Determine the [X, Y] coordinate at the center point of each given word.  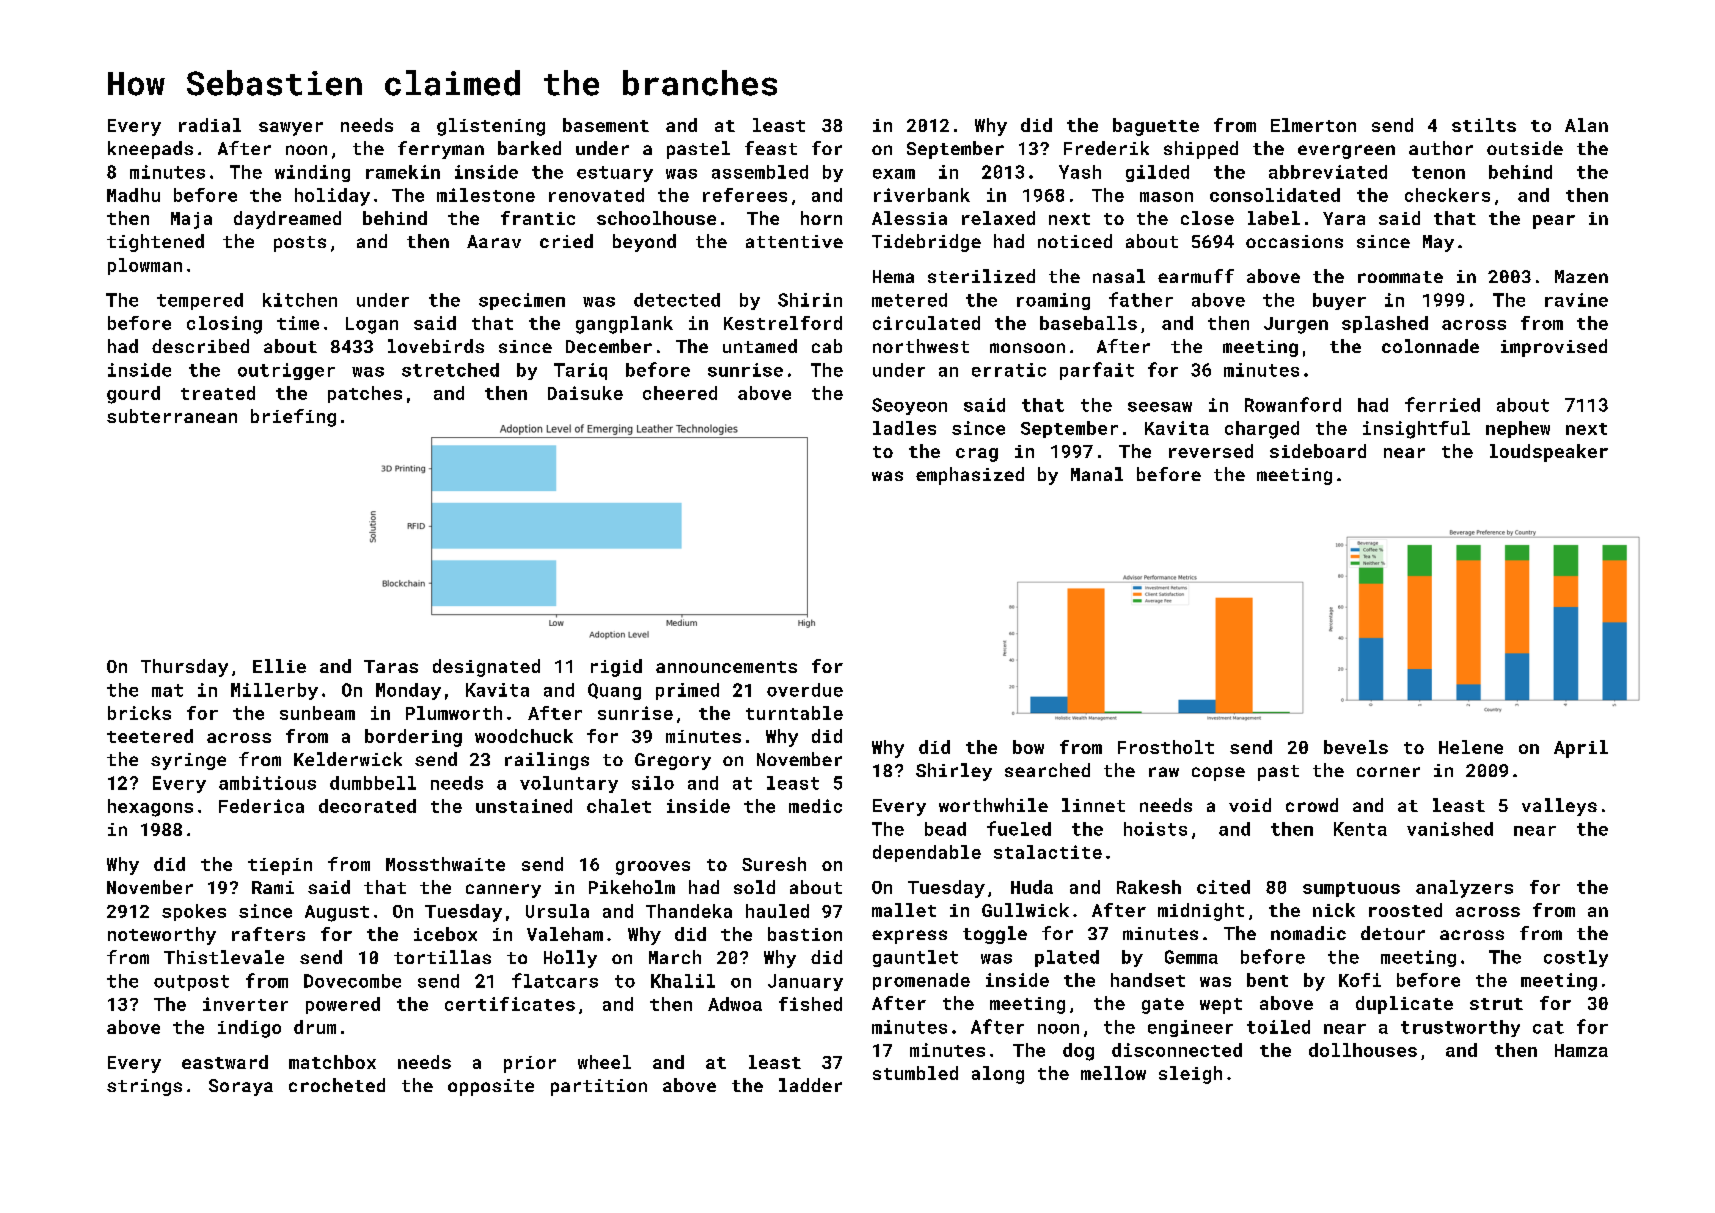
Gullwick [1025, 910]
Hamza [1581, 1050]
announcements [726, 667]
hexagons [150, 808]
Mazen [1581, 276]
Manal [1097, 474]
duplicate [1404, 1005]
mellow [1113, 1073]
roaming [1053, 301]
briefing [293, 418]
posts [300, 244]
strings [144, 1087]
